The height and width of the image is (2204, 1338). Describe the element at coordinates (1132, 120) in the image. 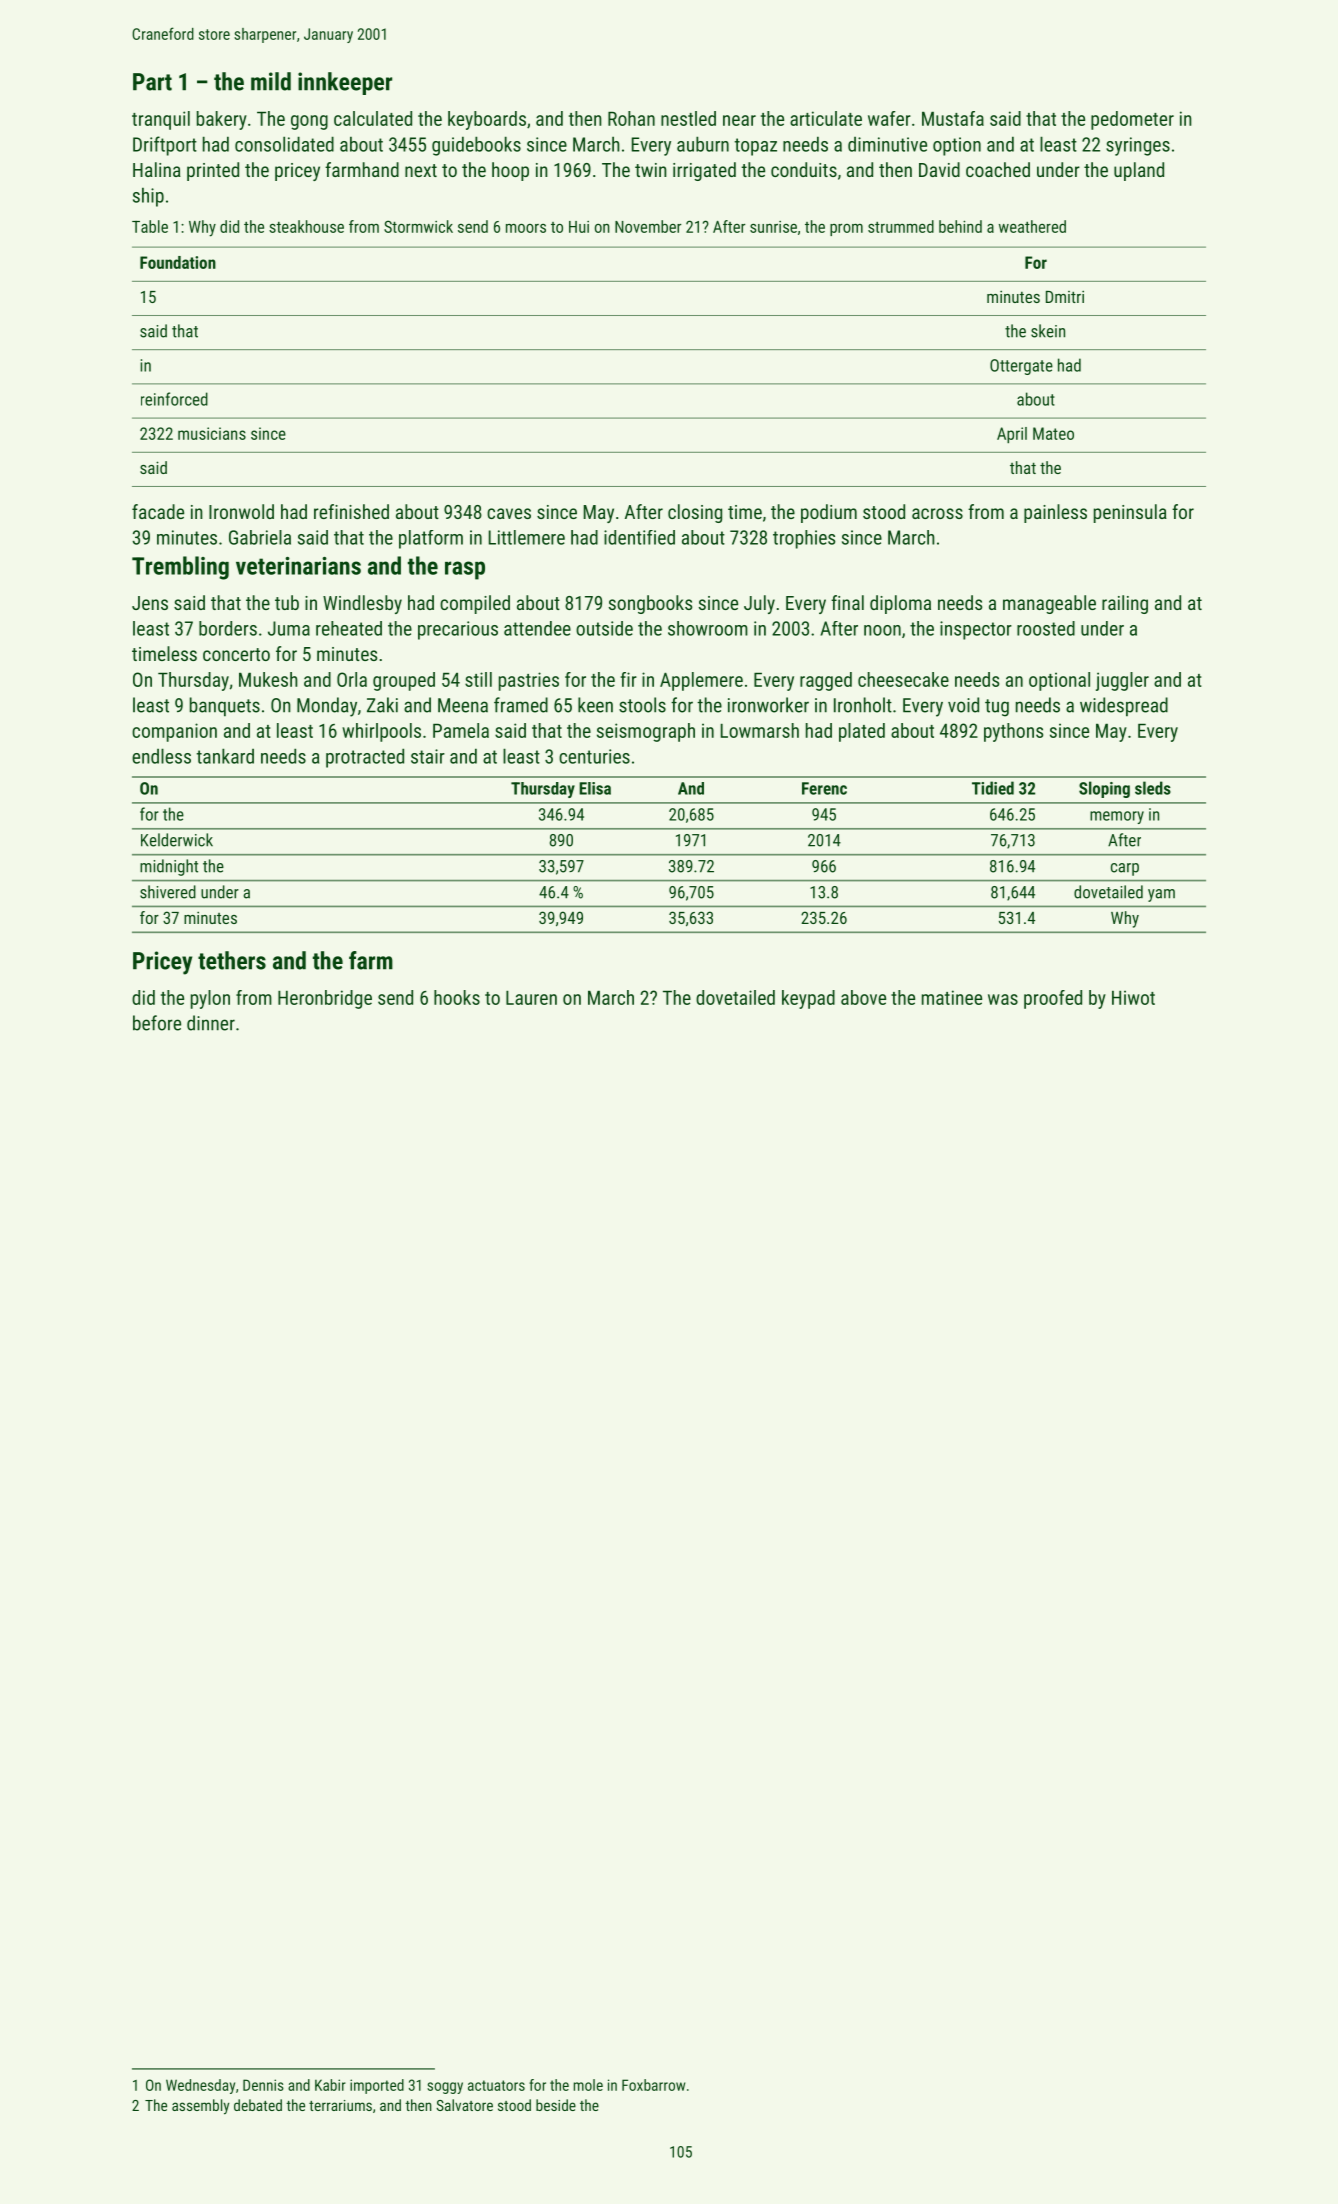

I see `pedometer` at that location.
